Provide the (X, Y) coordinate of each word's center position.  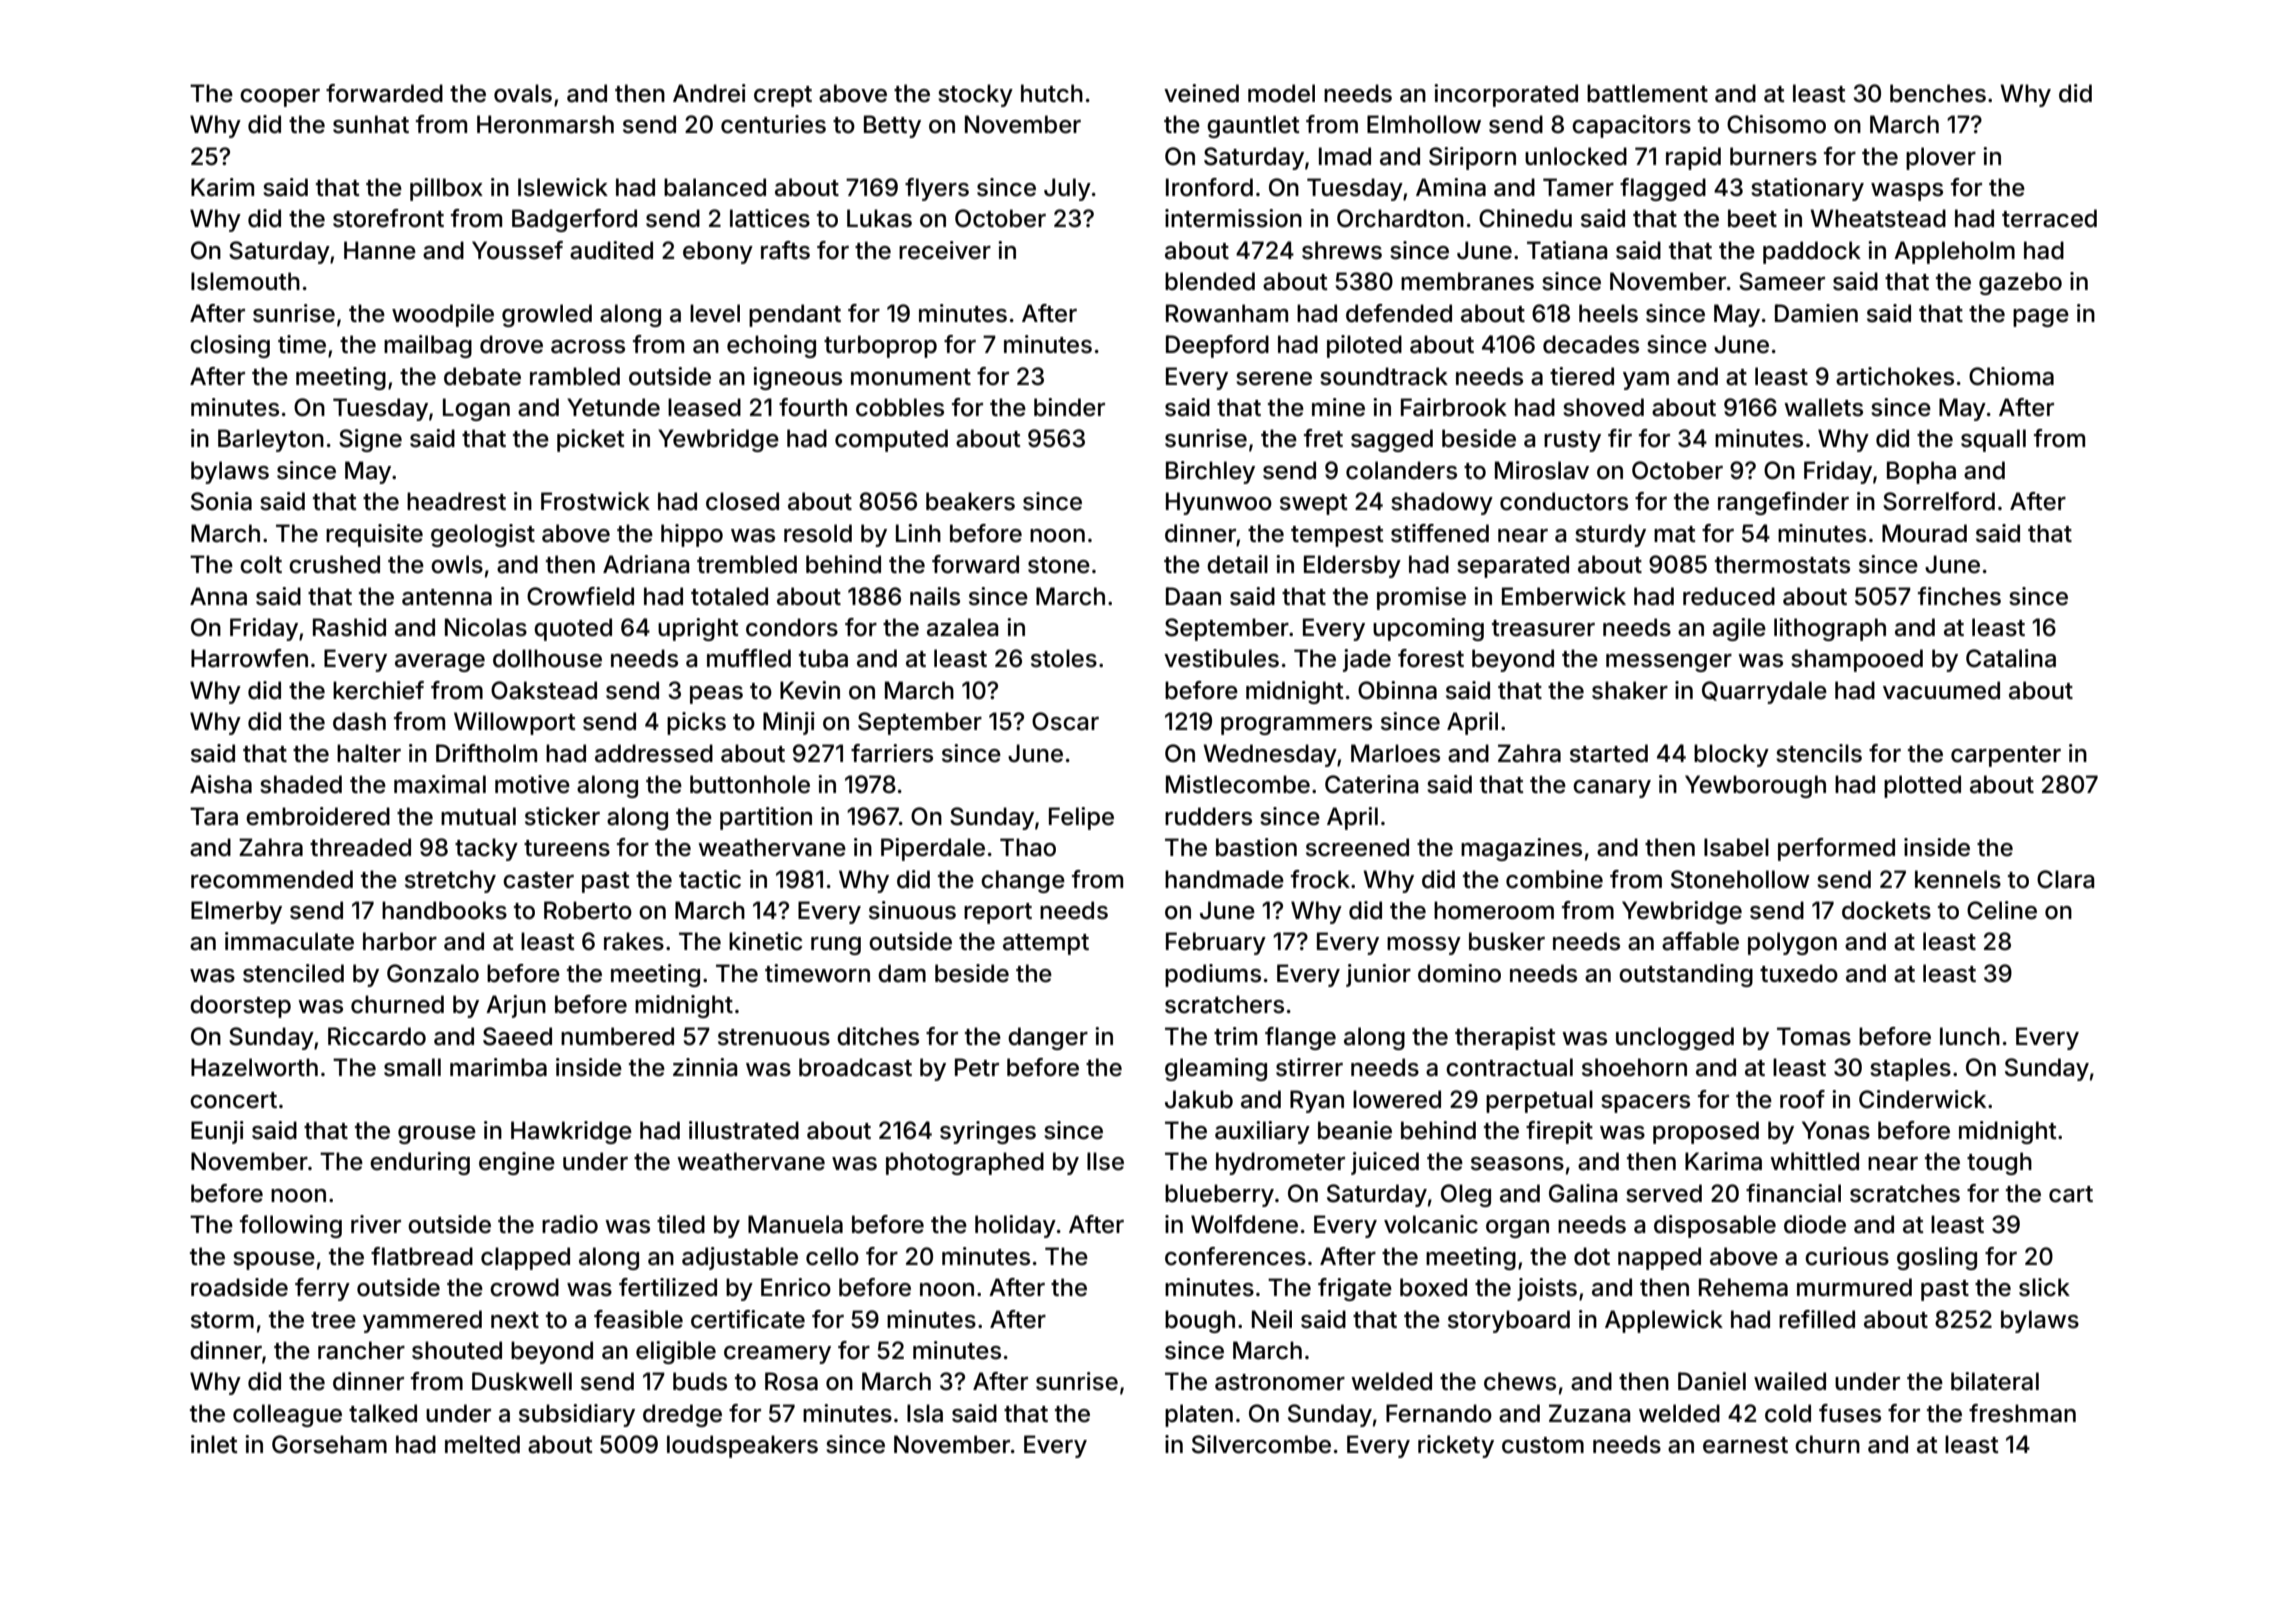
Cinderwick (1922, 1099)
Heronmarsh (545, 124)
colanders (1401, 470)
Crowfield (580, 596)
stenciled (293, 973)
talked (383, 1413)
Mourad (1924, 533)
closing (230, 346)
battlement (1647, 93)
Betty (892, 126)
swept (1314, 504)
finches (1959, 596)
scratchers (1224, 1004)
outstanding (1686, 975)
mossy (1424, 946)
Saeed (517, 1036)
